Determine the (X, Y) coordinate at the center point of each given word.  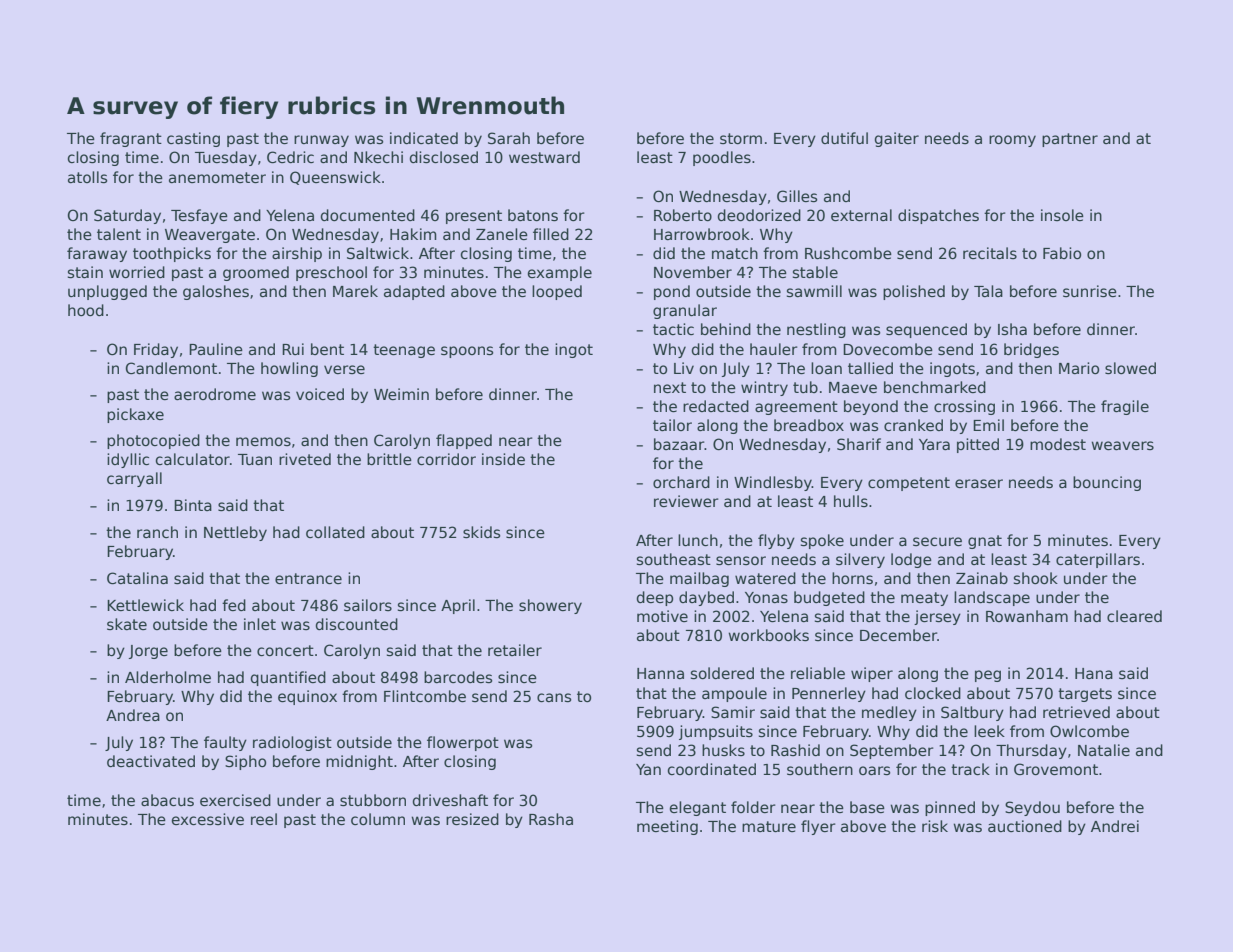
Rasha (551, 819)
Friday (156, 350)
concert (285, 650)
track (970, 769)
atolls (87, 177)
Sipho (245, 762)
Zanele (502, 234)
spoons (467, 352)
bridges (1031, 350)
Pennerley (829, 694)
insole (1062, 215)
